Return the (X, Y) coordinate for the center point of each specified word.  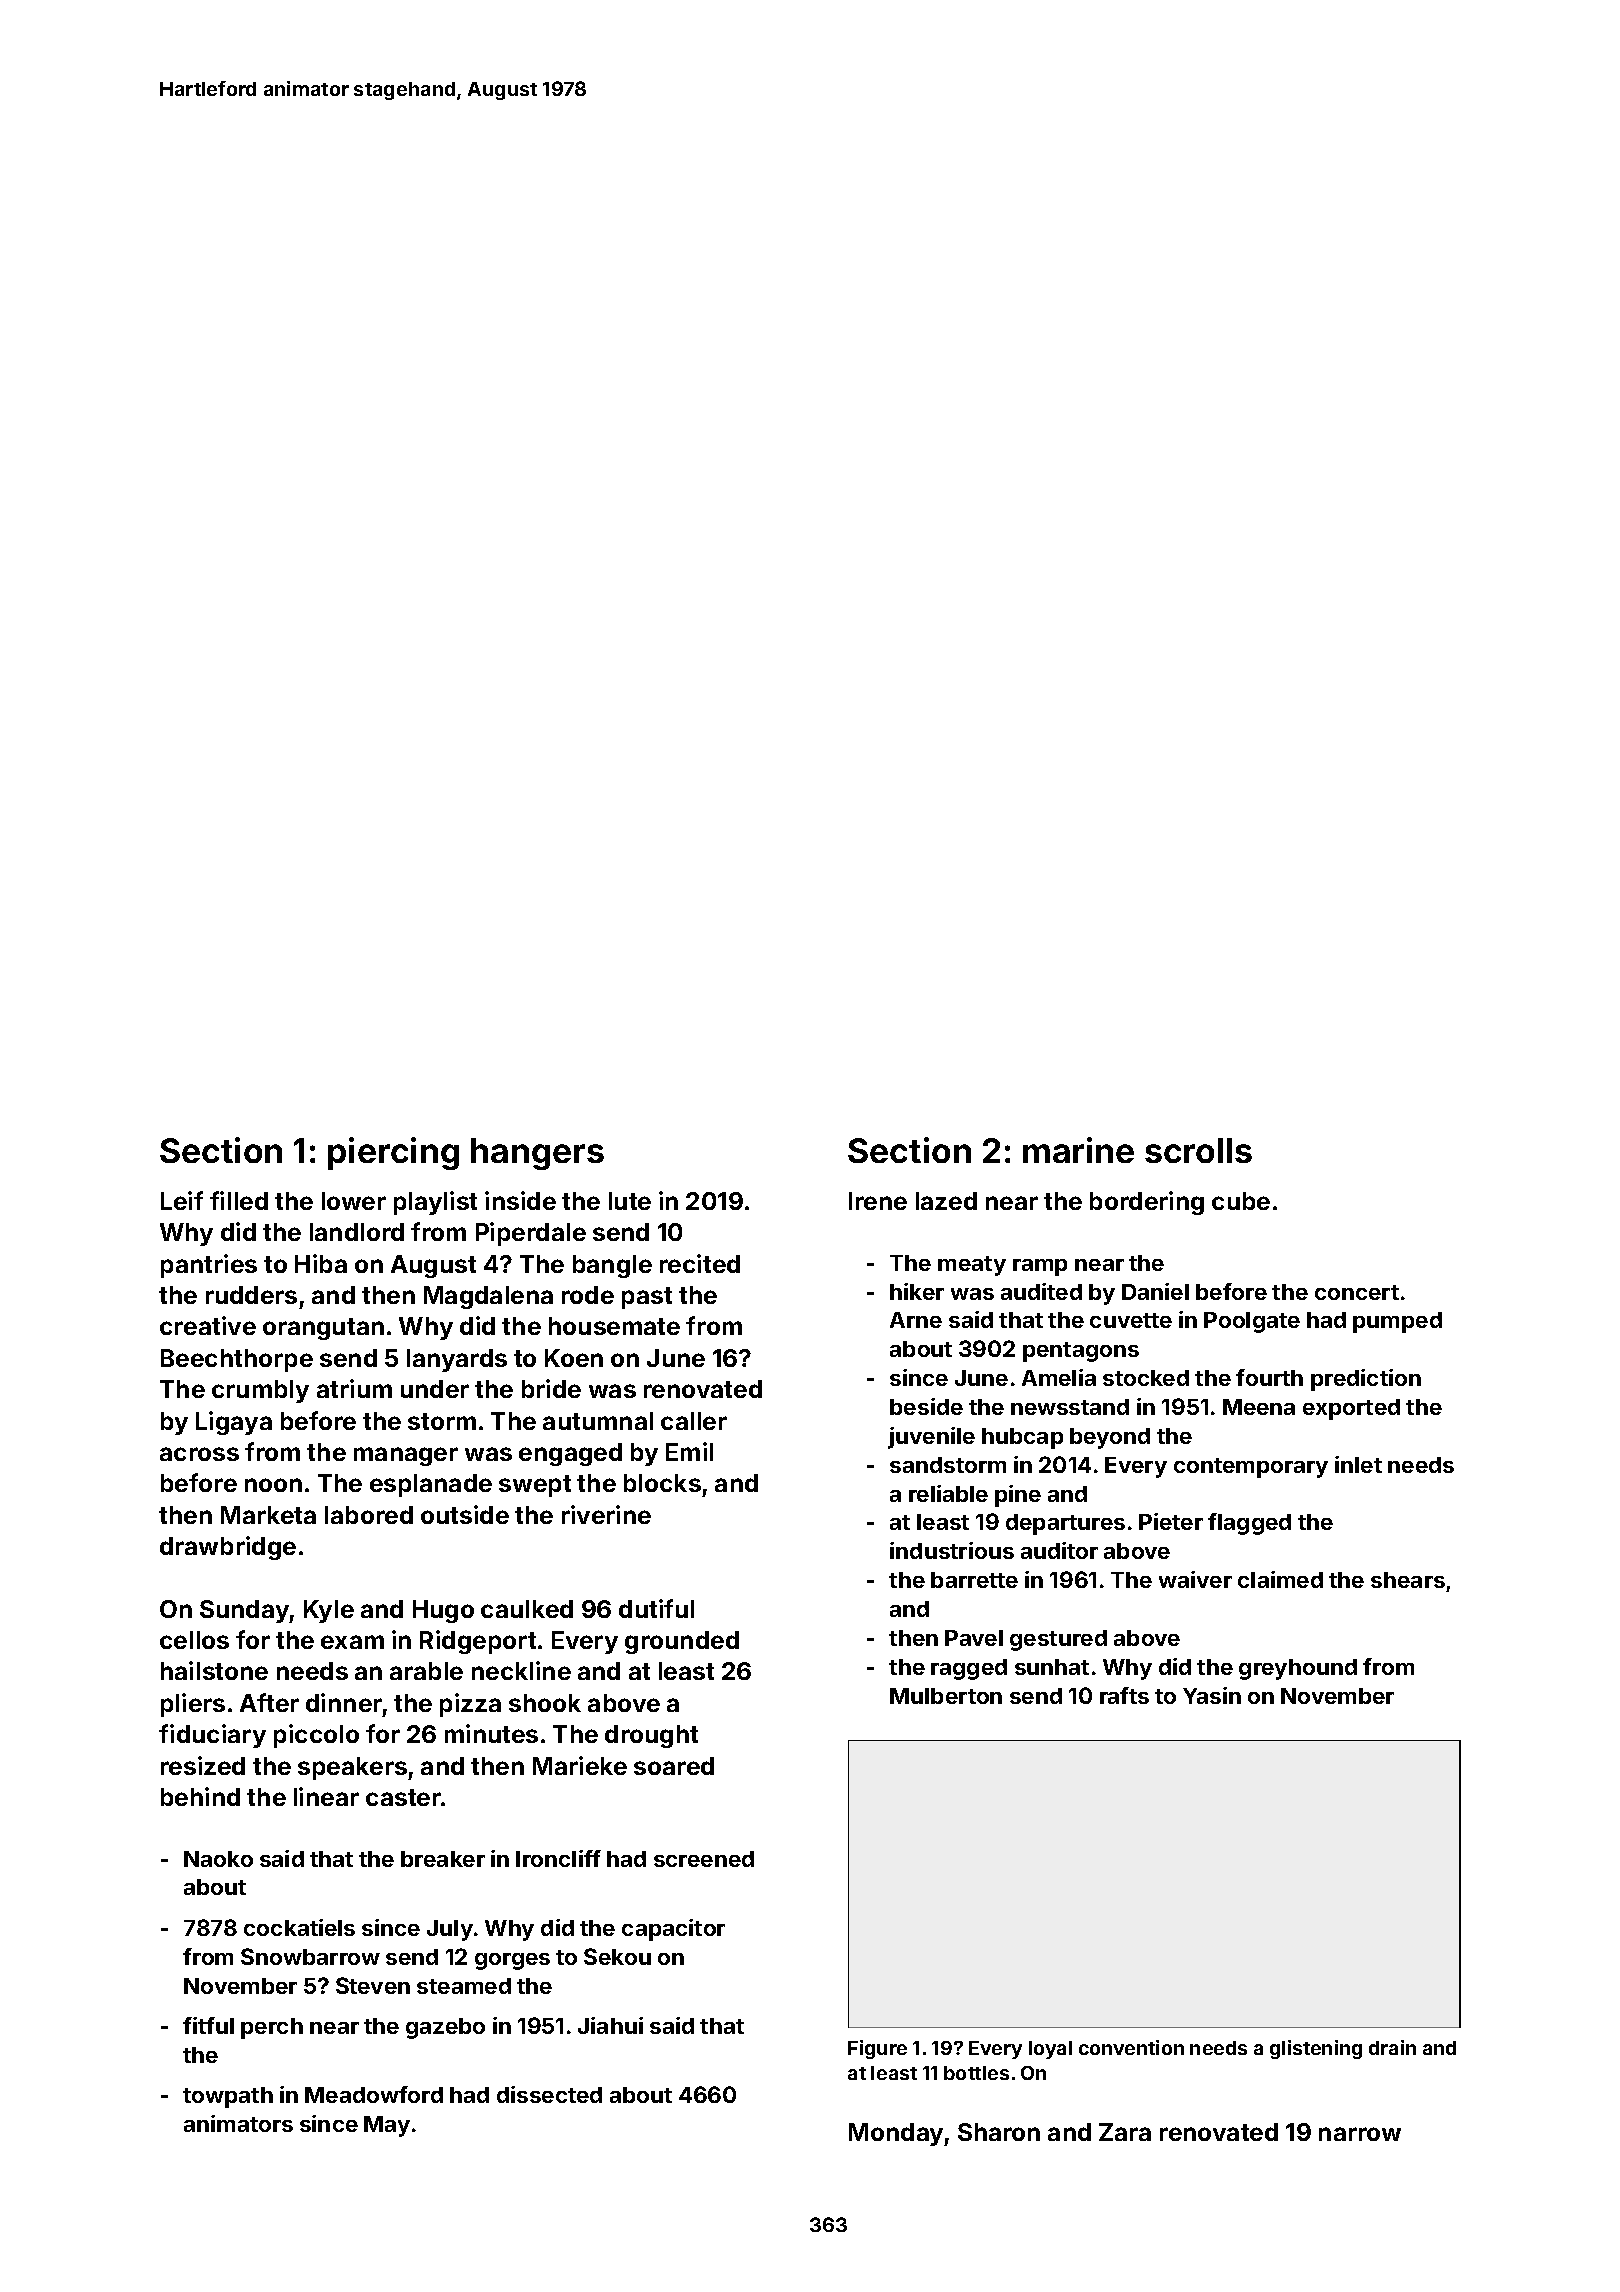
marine (1078, 1150)
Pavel (974, 1638)
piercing (393, 1153)
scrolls (1198, 1150)
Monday (897, 2134)
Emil (689, 1451)
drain (1392, 2047)
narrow (1360, 2134)
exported (1351, 1409)
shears (1408, 1580)
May (387, 2126)
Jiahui (610, 2025)
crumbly (260, 1391)
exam (352, 1642)
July (450, 1930)
